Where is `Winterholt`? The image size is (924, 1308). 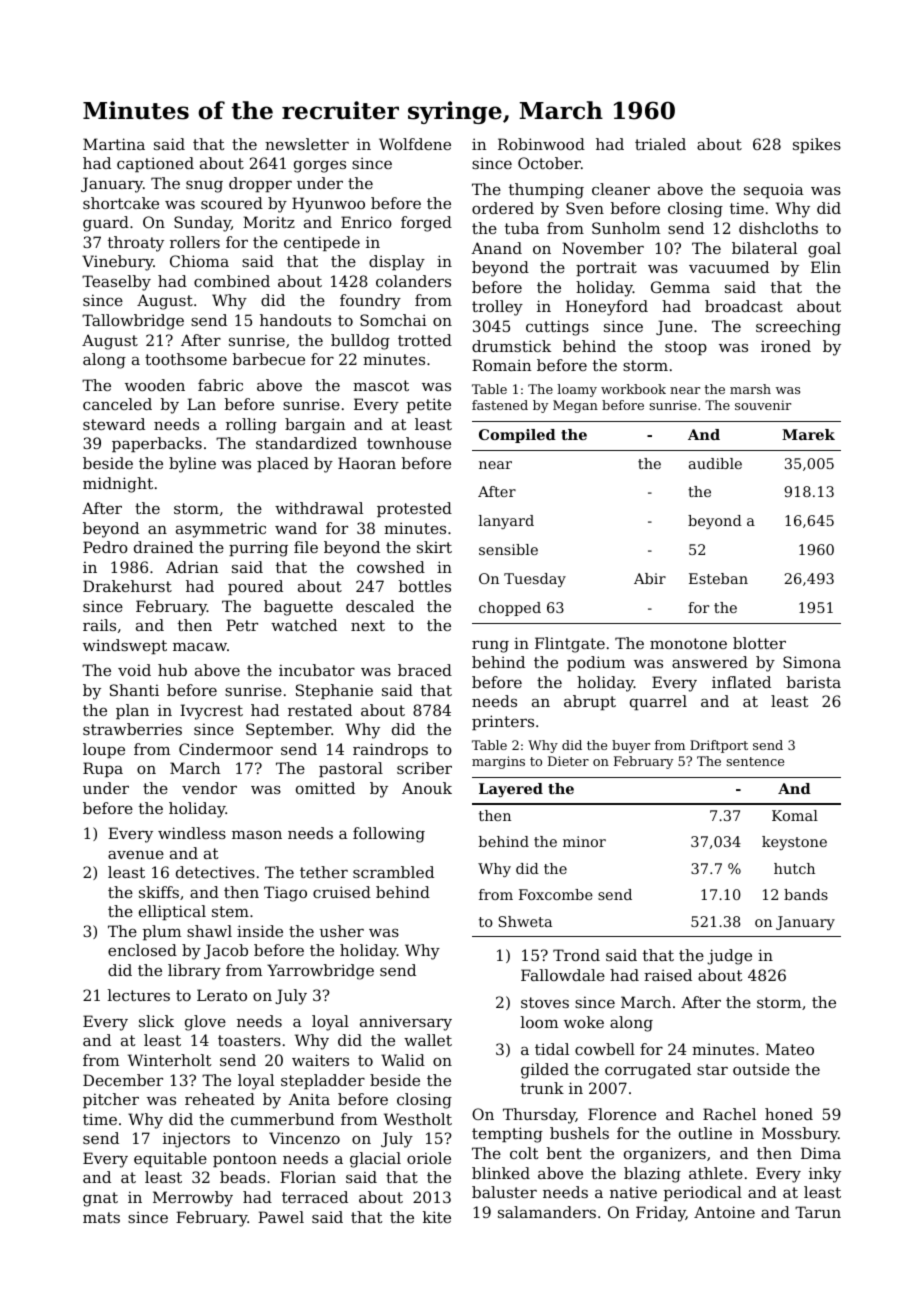 Winterholt is located at coordinates (170, 1060).
